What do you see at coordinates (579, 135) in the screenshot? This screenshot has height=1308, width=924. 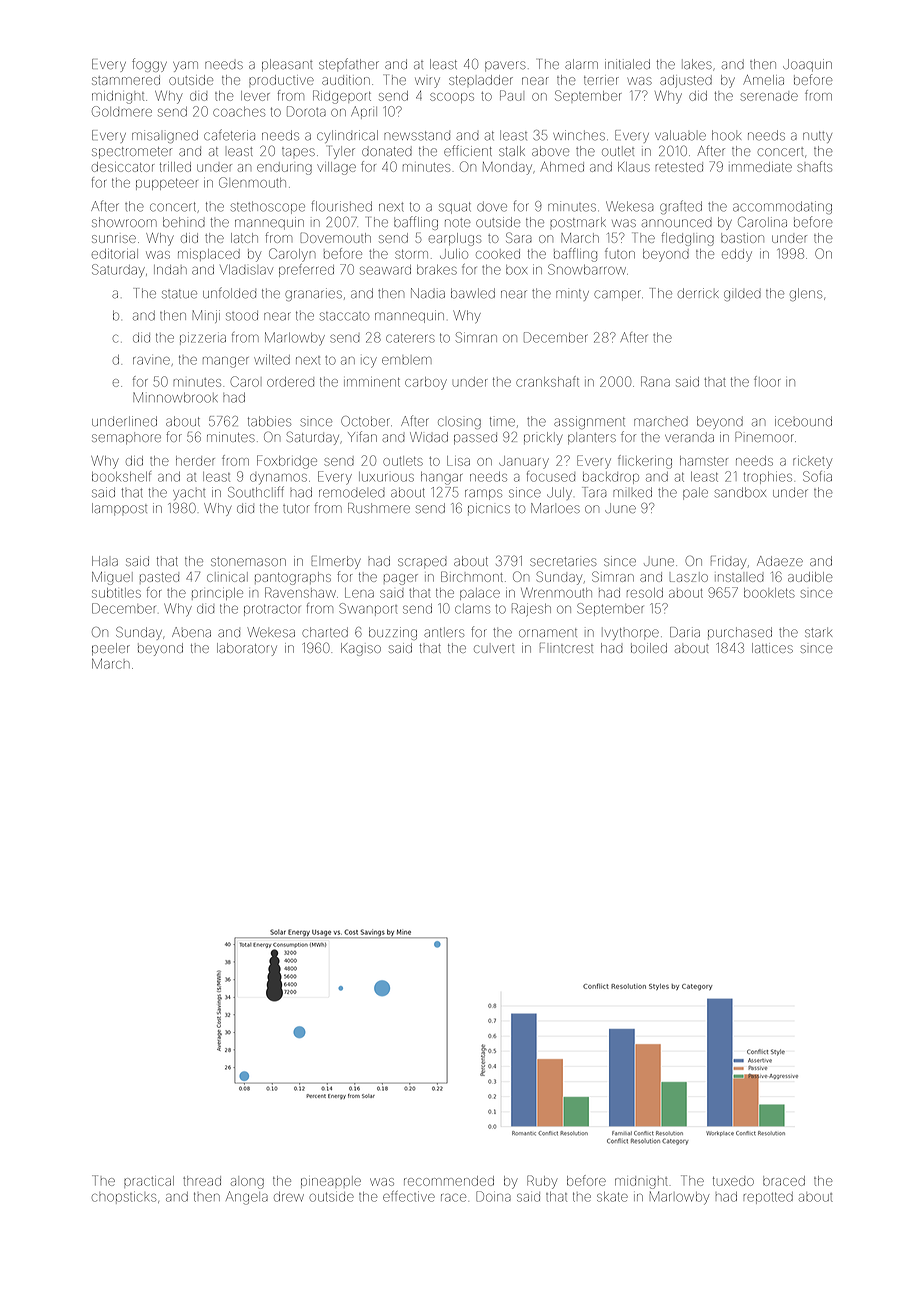 I see `winches` at bounding box center [579, 135].
